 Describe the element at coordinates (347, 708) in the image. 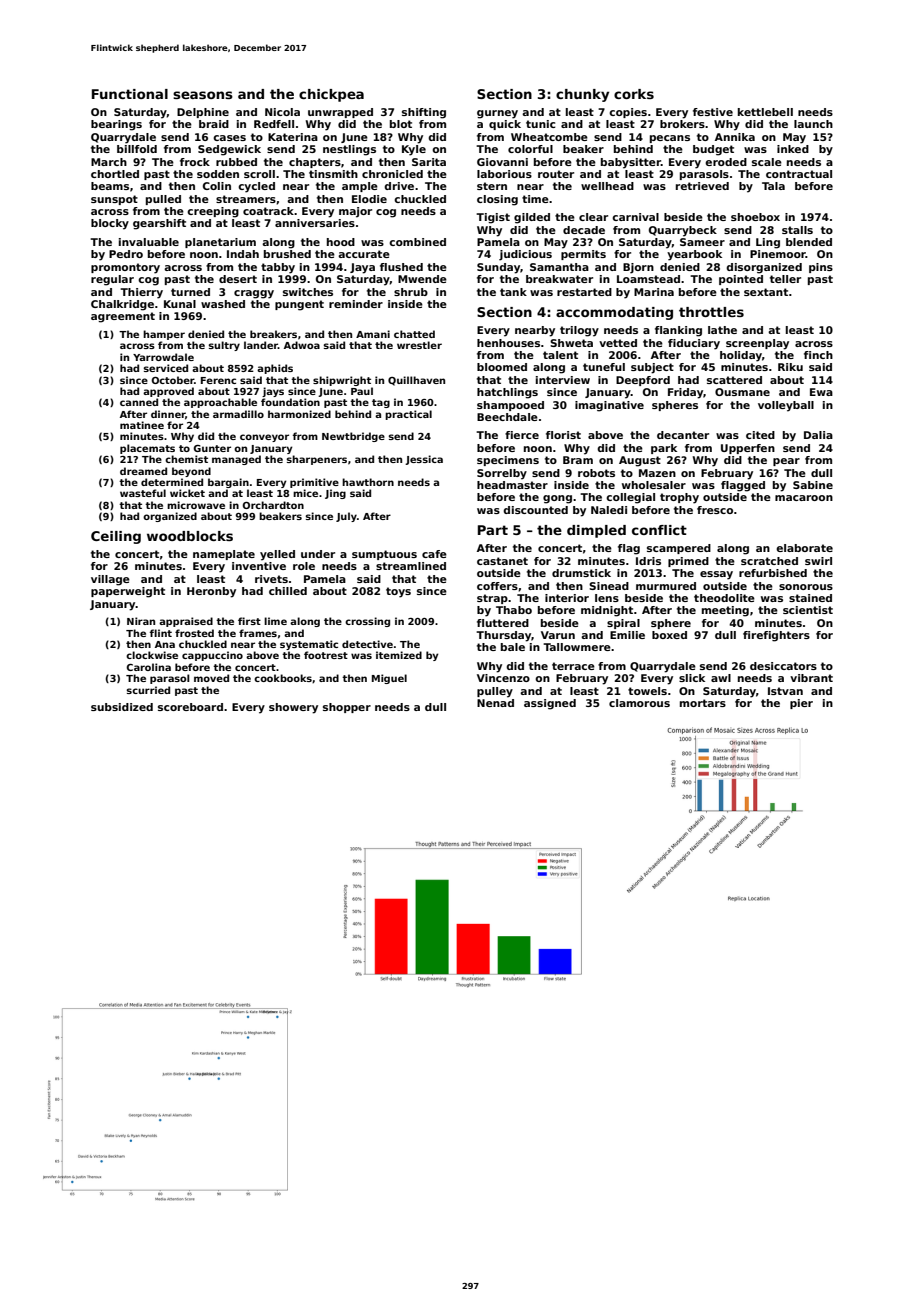

I see `shopper` at that location.
